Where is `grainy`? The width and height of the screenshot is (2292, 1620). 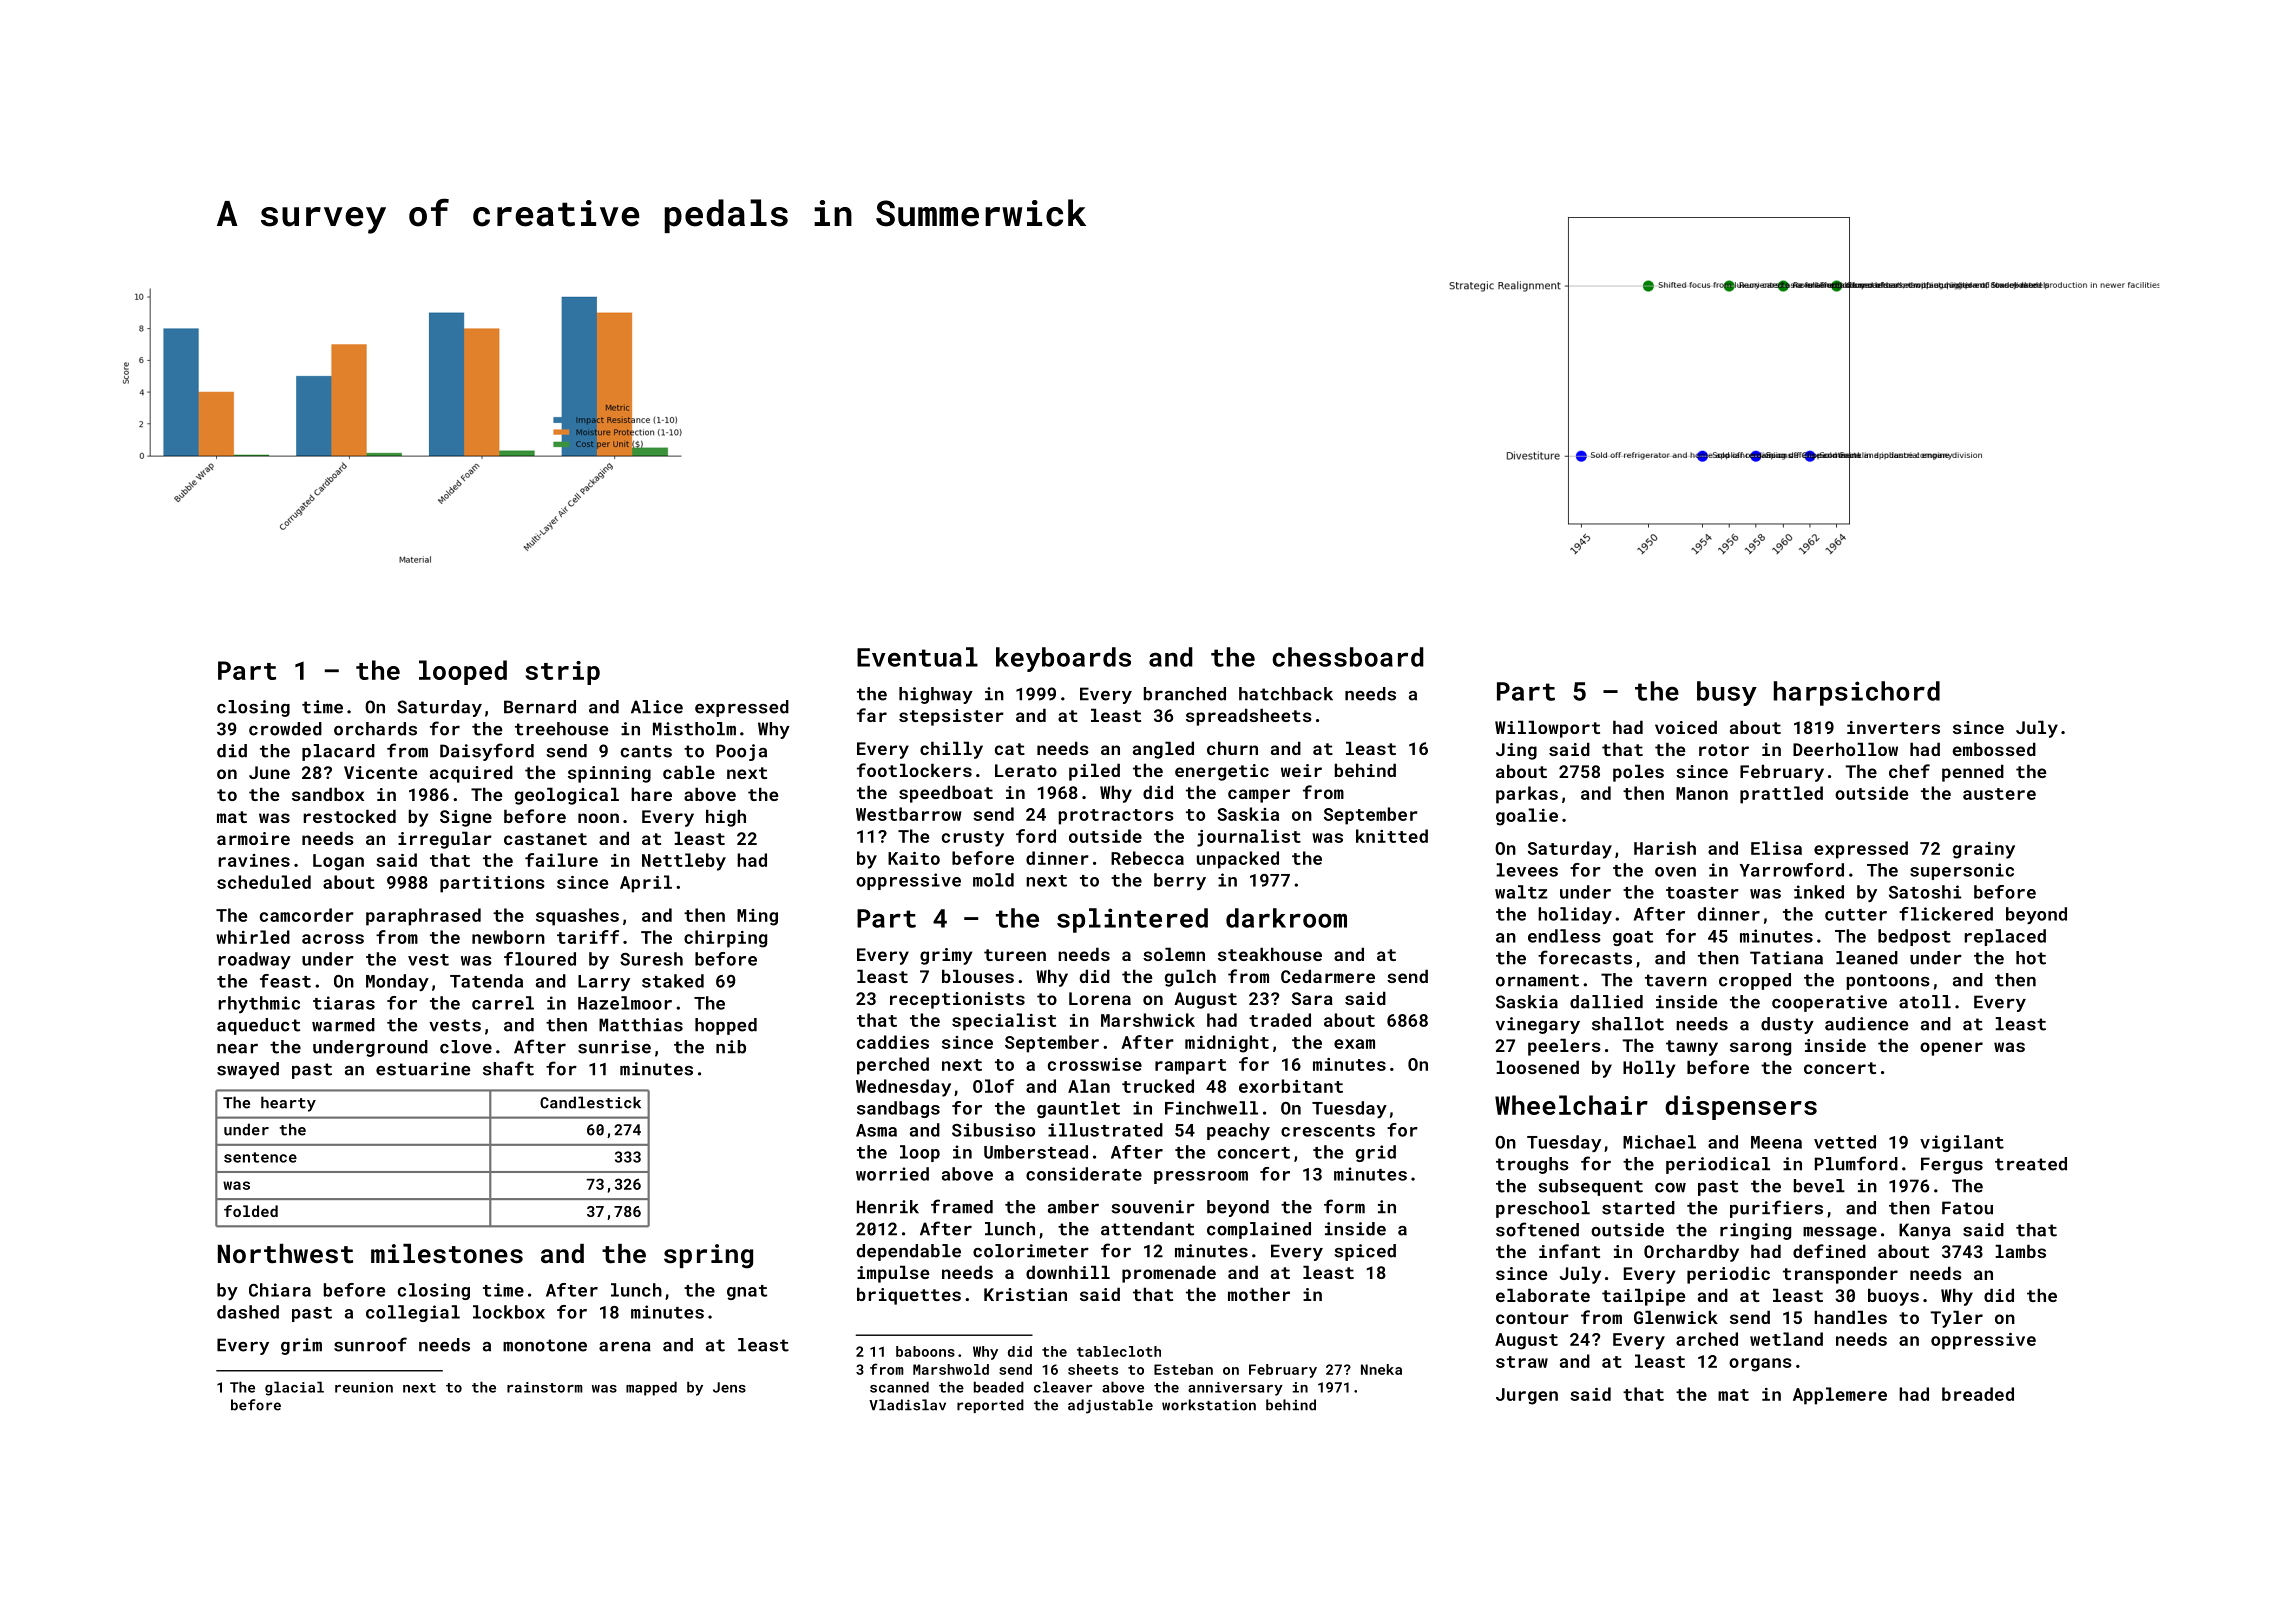 grainy is located at coordinates (1984, 850).
